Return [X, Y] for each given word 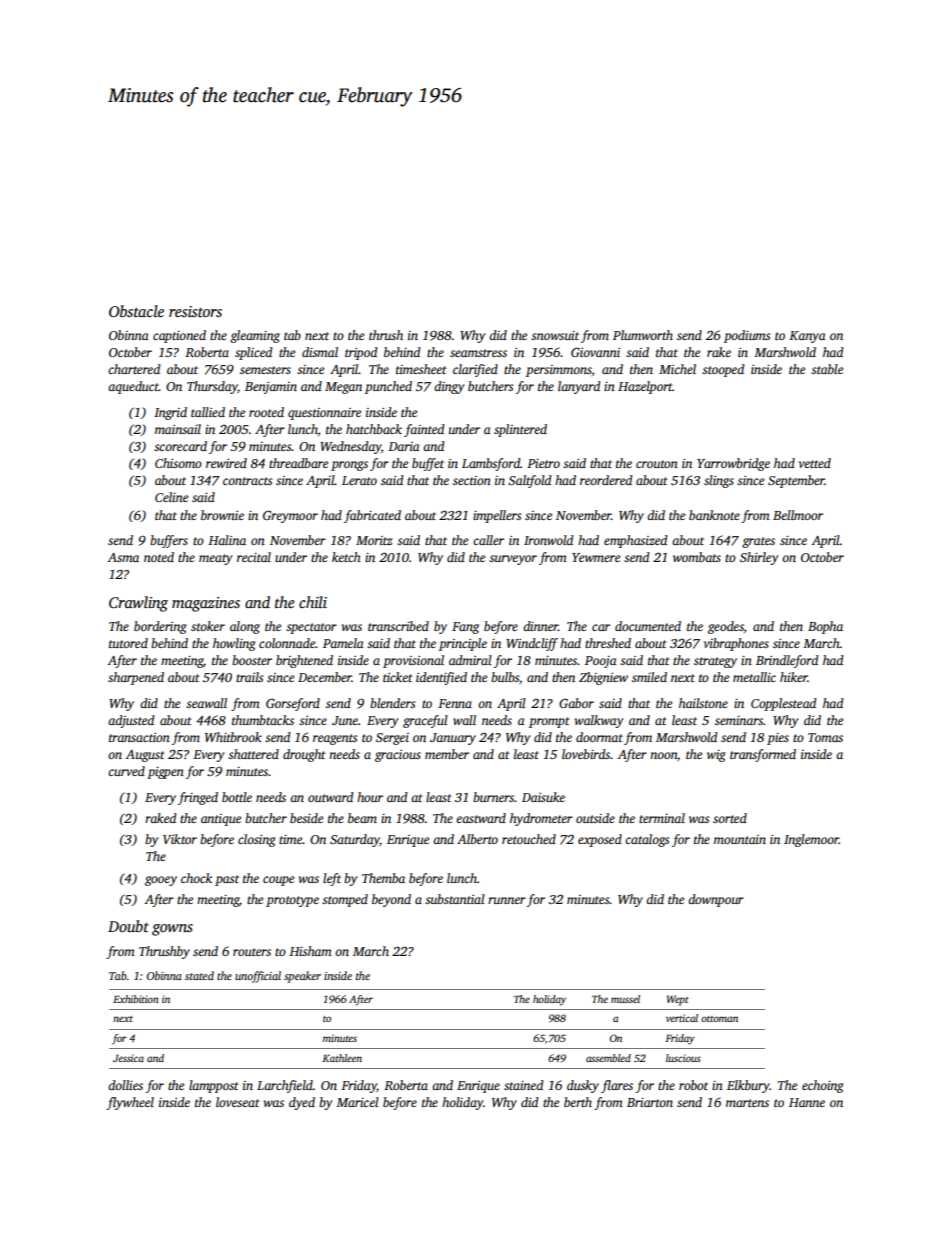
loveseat [238, 1102]
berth [578, 1102]
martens [747, 1103]
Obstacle [136, 311]
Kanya [807, 337]
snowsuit [555, 335]
